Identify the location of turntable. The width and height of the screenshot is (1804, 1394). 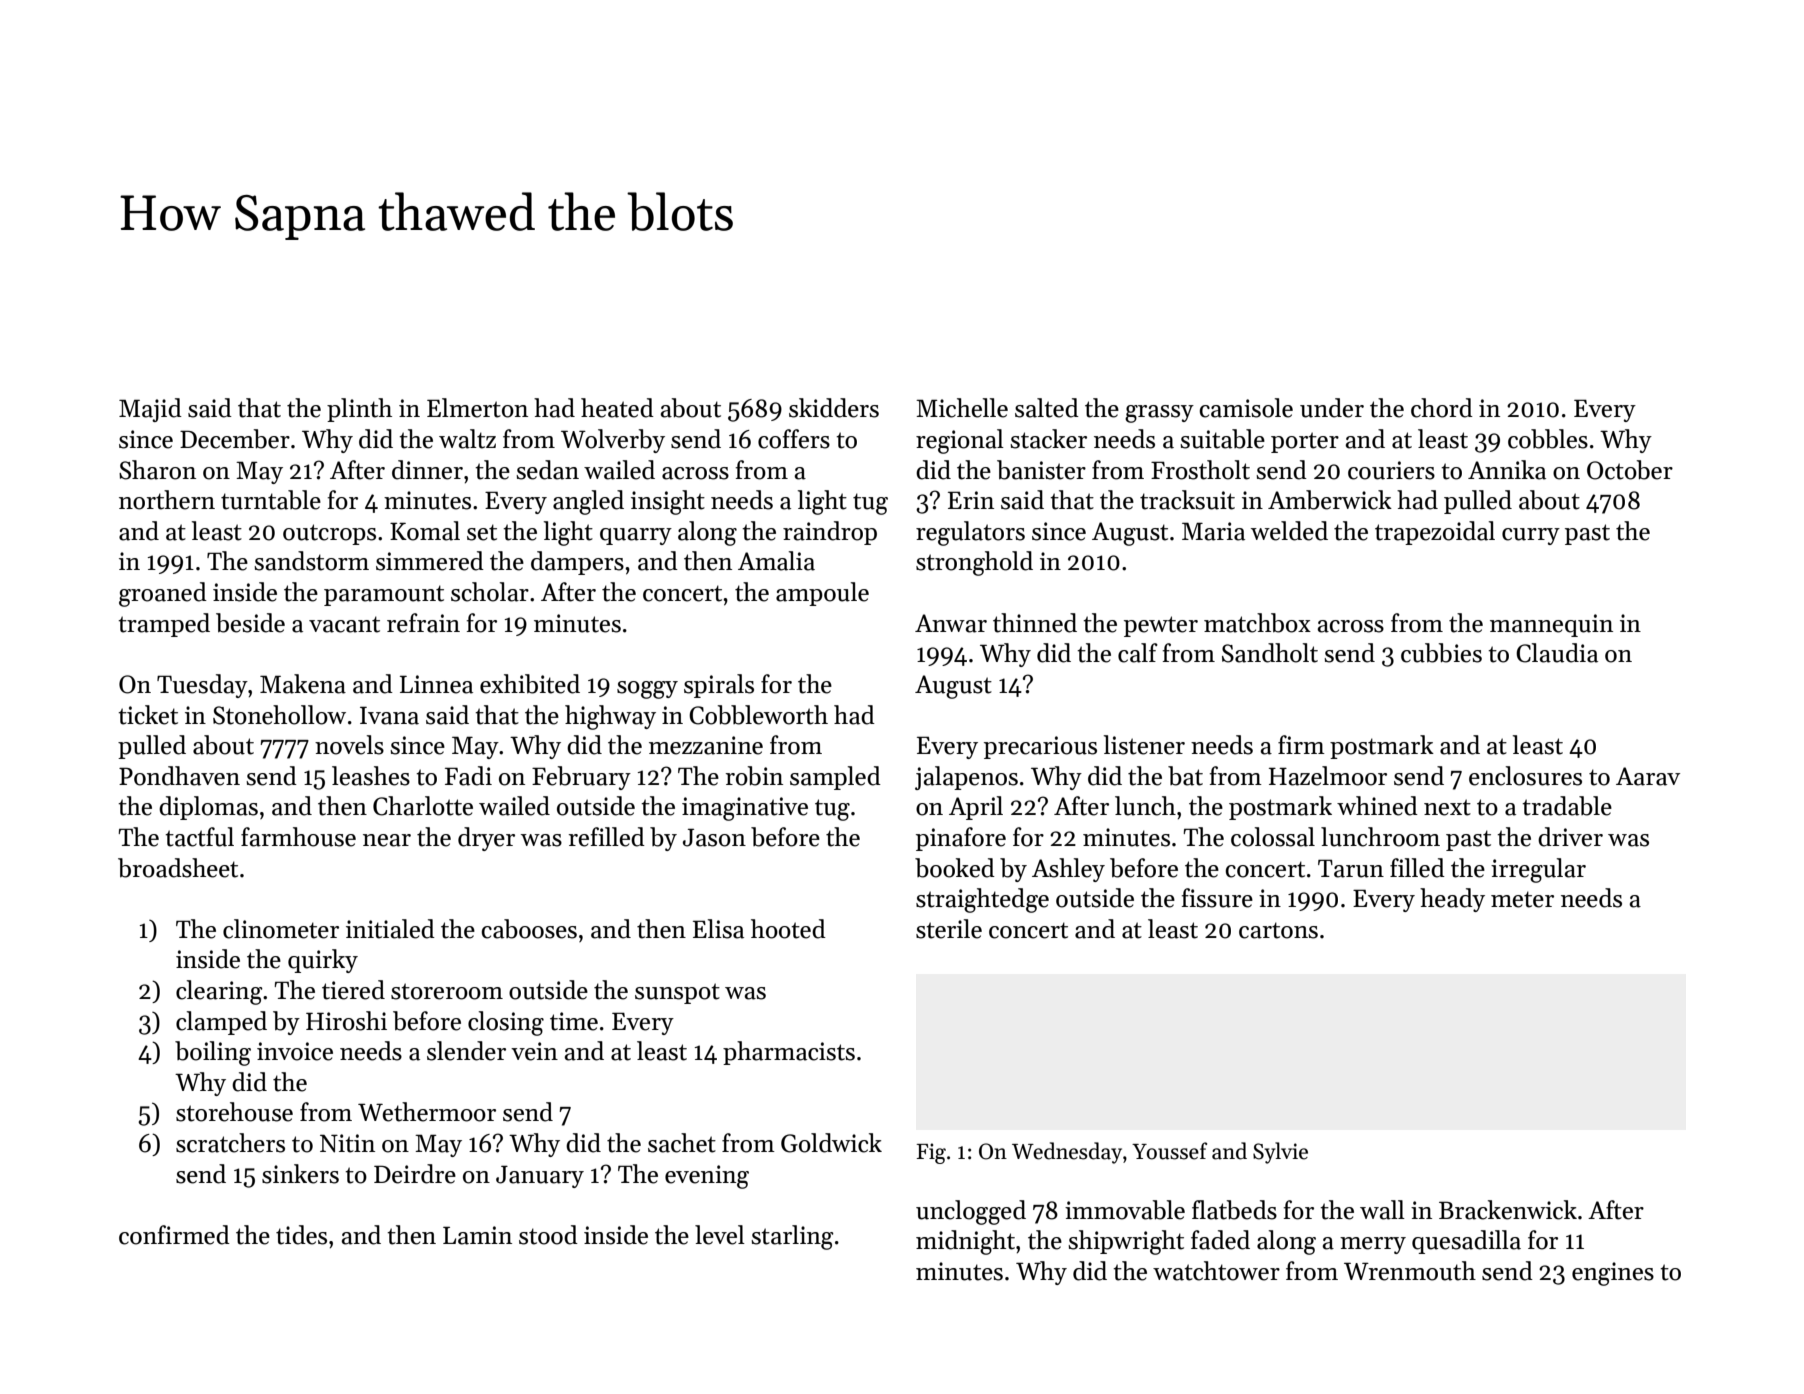
(271, 500).
